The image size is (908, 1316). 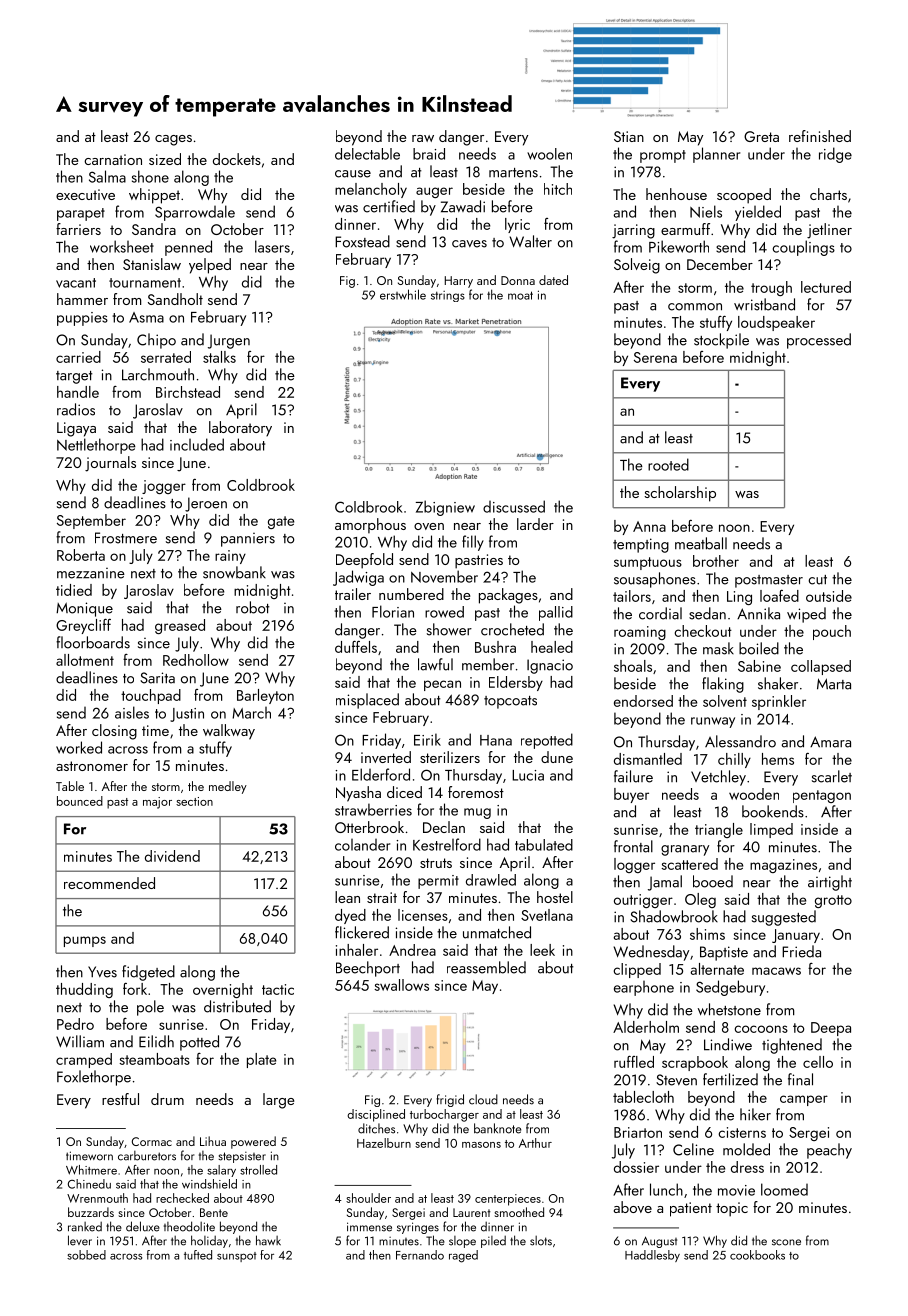 I want to click on fidgeted, so click(x=148, y=973).
